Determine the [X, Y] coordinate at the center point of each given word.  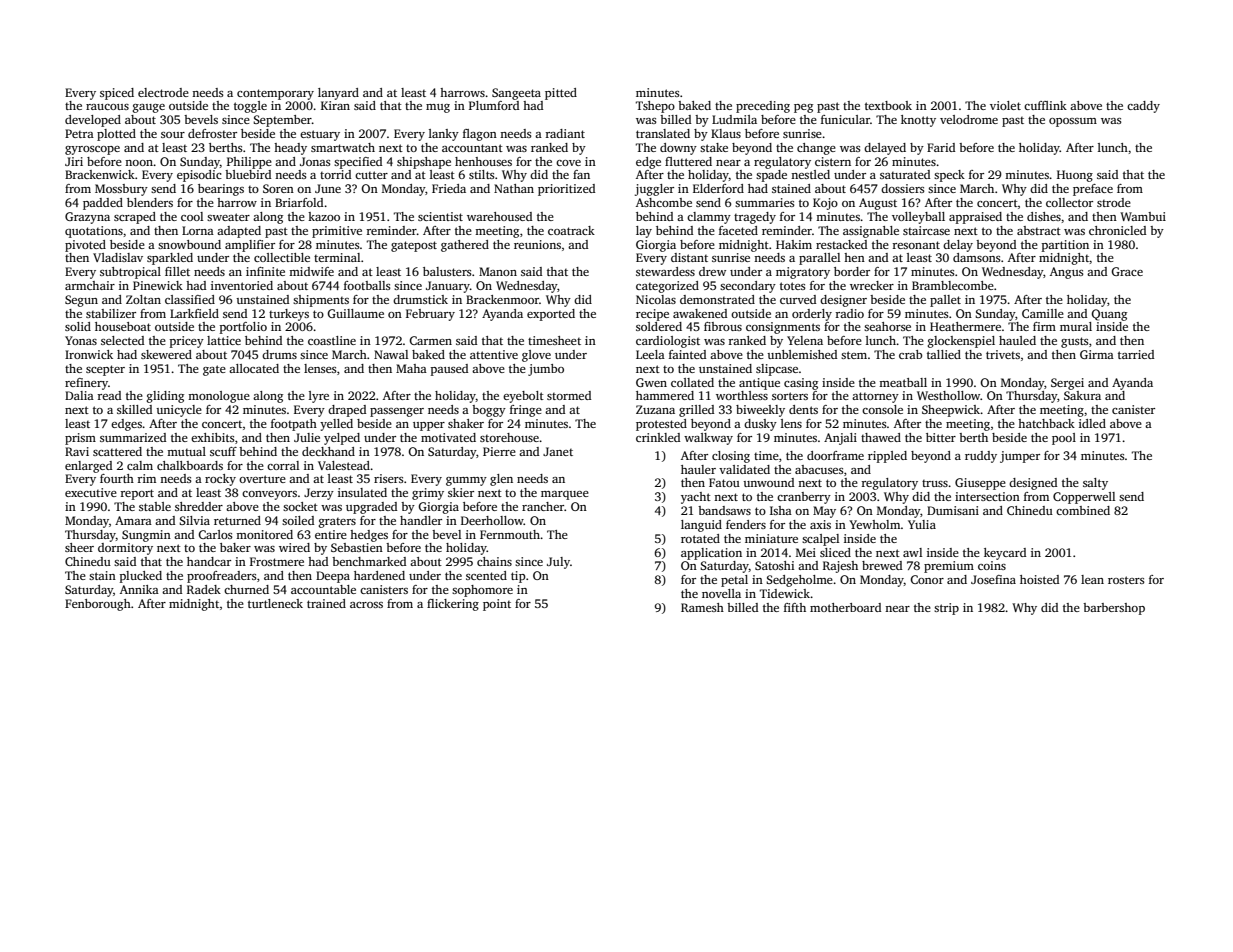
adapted [239, 232]
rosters [1126, 580]
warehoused [499, 216]
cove [568, 163]
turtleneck [275, 603]
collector [1069, 202]
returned [237, 520]
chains [494, 561]
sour [173, 135]
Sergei [1067, 384]
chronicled [1117, 230]
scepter [105, 370]
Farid [941, 147]
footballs [367, 285]
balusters [447, 271]
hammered [665, 395]
